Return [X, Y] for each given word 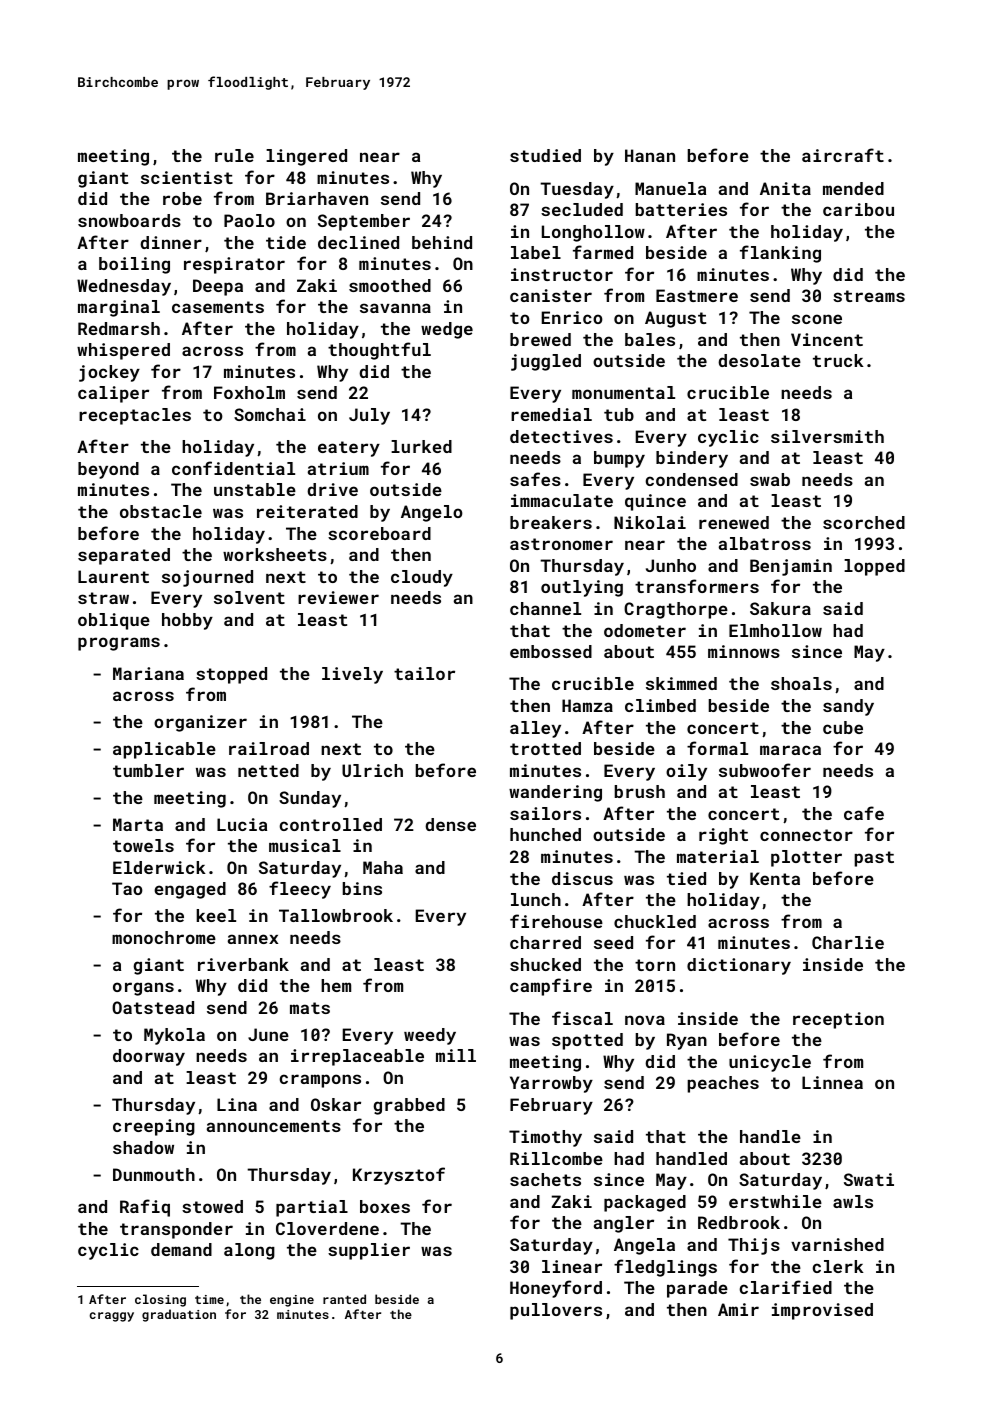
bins [362, 888]
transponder [176, 1230]
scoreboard [379, 533]
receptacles [135, 416]
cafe [864, 813]
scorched [864, 522]
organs [143, 989]
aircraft [843, 155]
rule [234, 155]
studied [545, 155]
